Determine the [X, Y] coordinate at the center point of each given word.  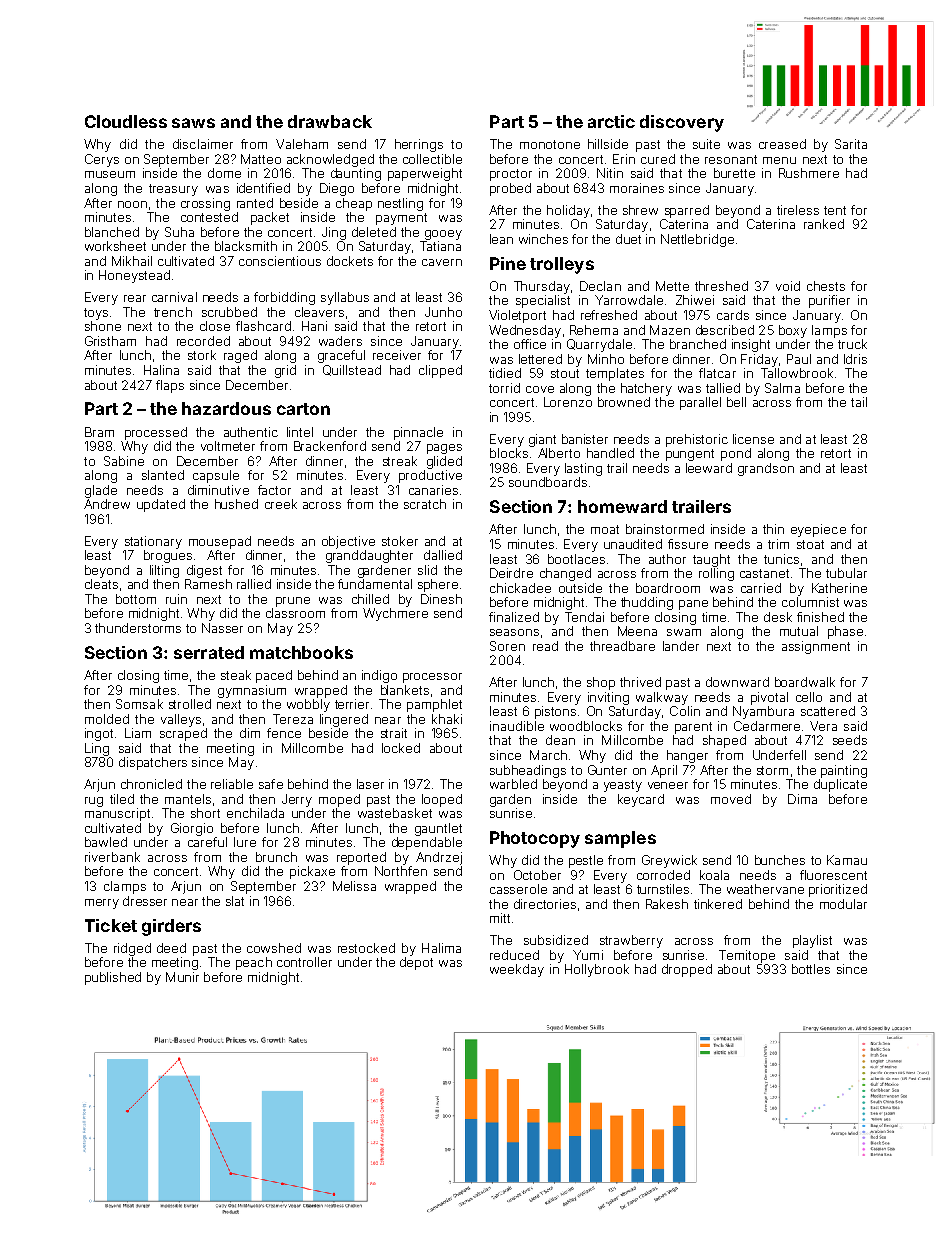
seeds [850, 740]
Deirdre [511, 573]
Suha [179, 232]
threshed [721, 286]
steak [236, 675]
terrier [352, 704]
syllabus [345, 298]
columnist [810, 602]
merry [102, 904]
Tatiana [440, 246]
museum [110, 174]
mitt [500, 918]
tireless [798, 210]
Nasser [222, 628]
